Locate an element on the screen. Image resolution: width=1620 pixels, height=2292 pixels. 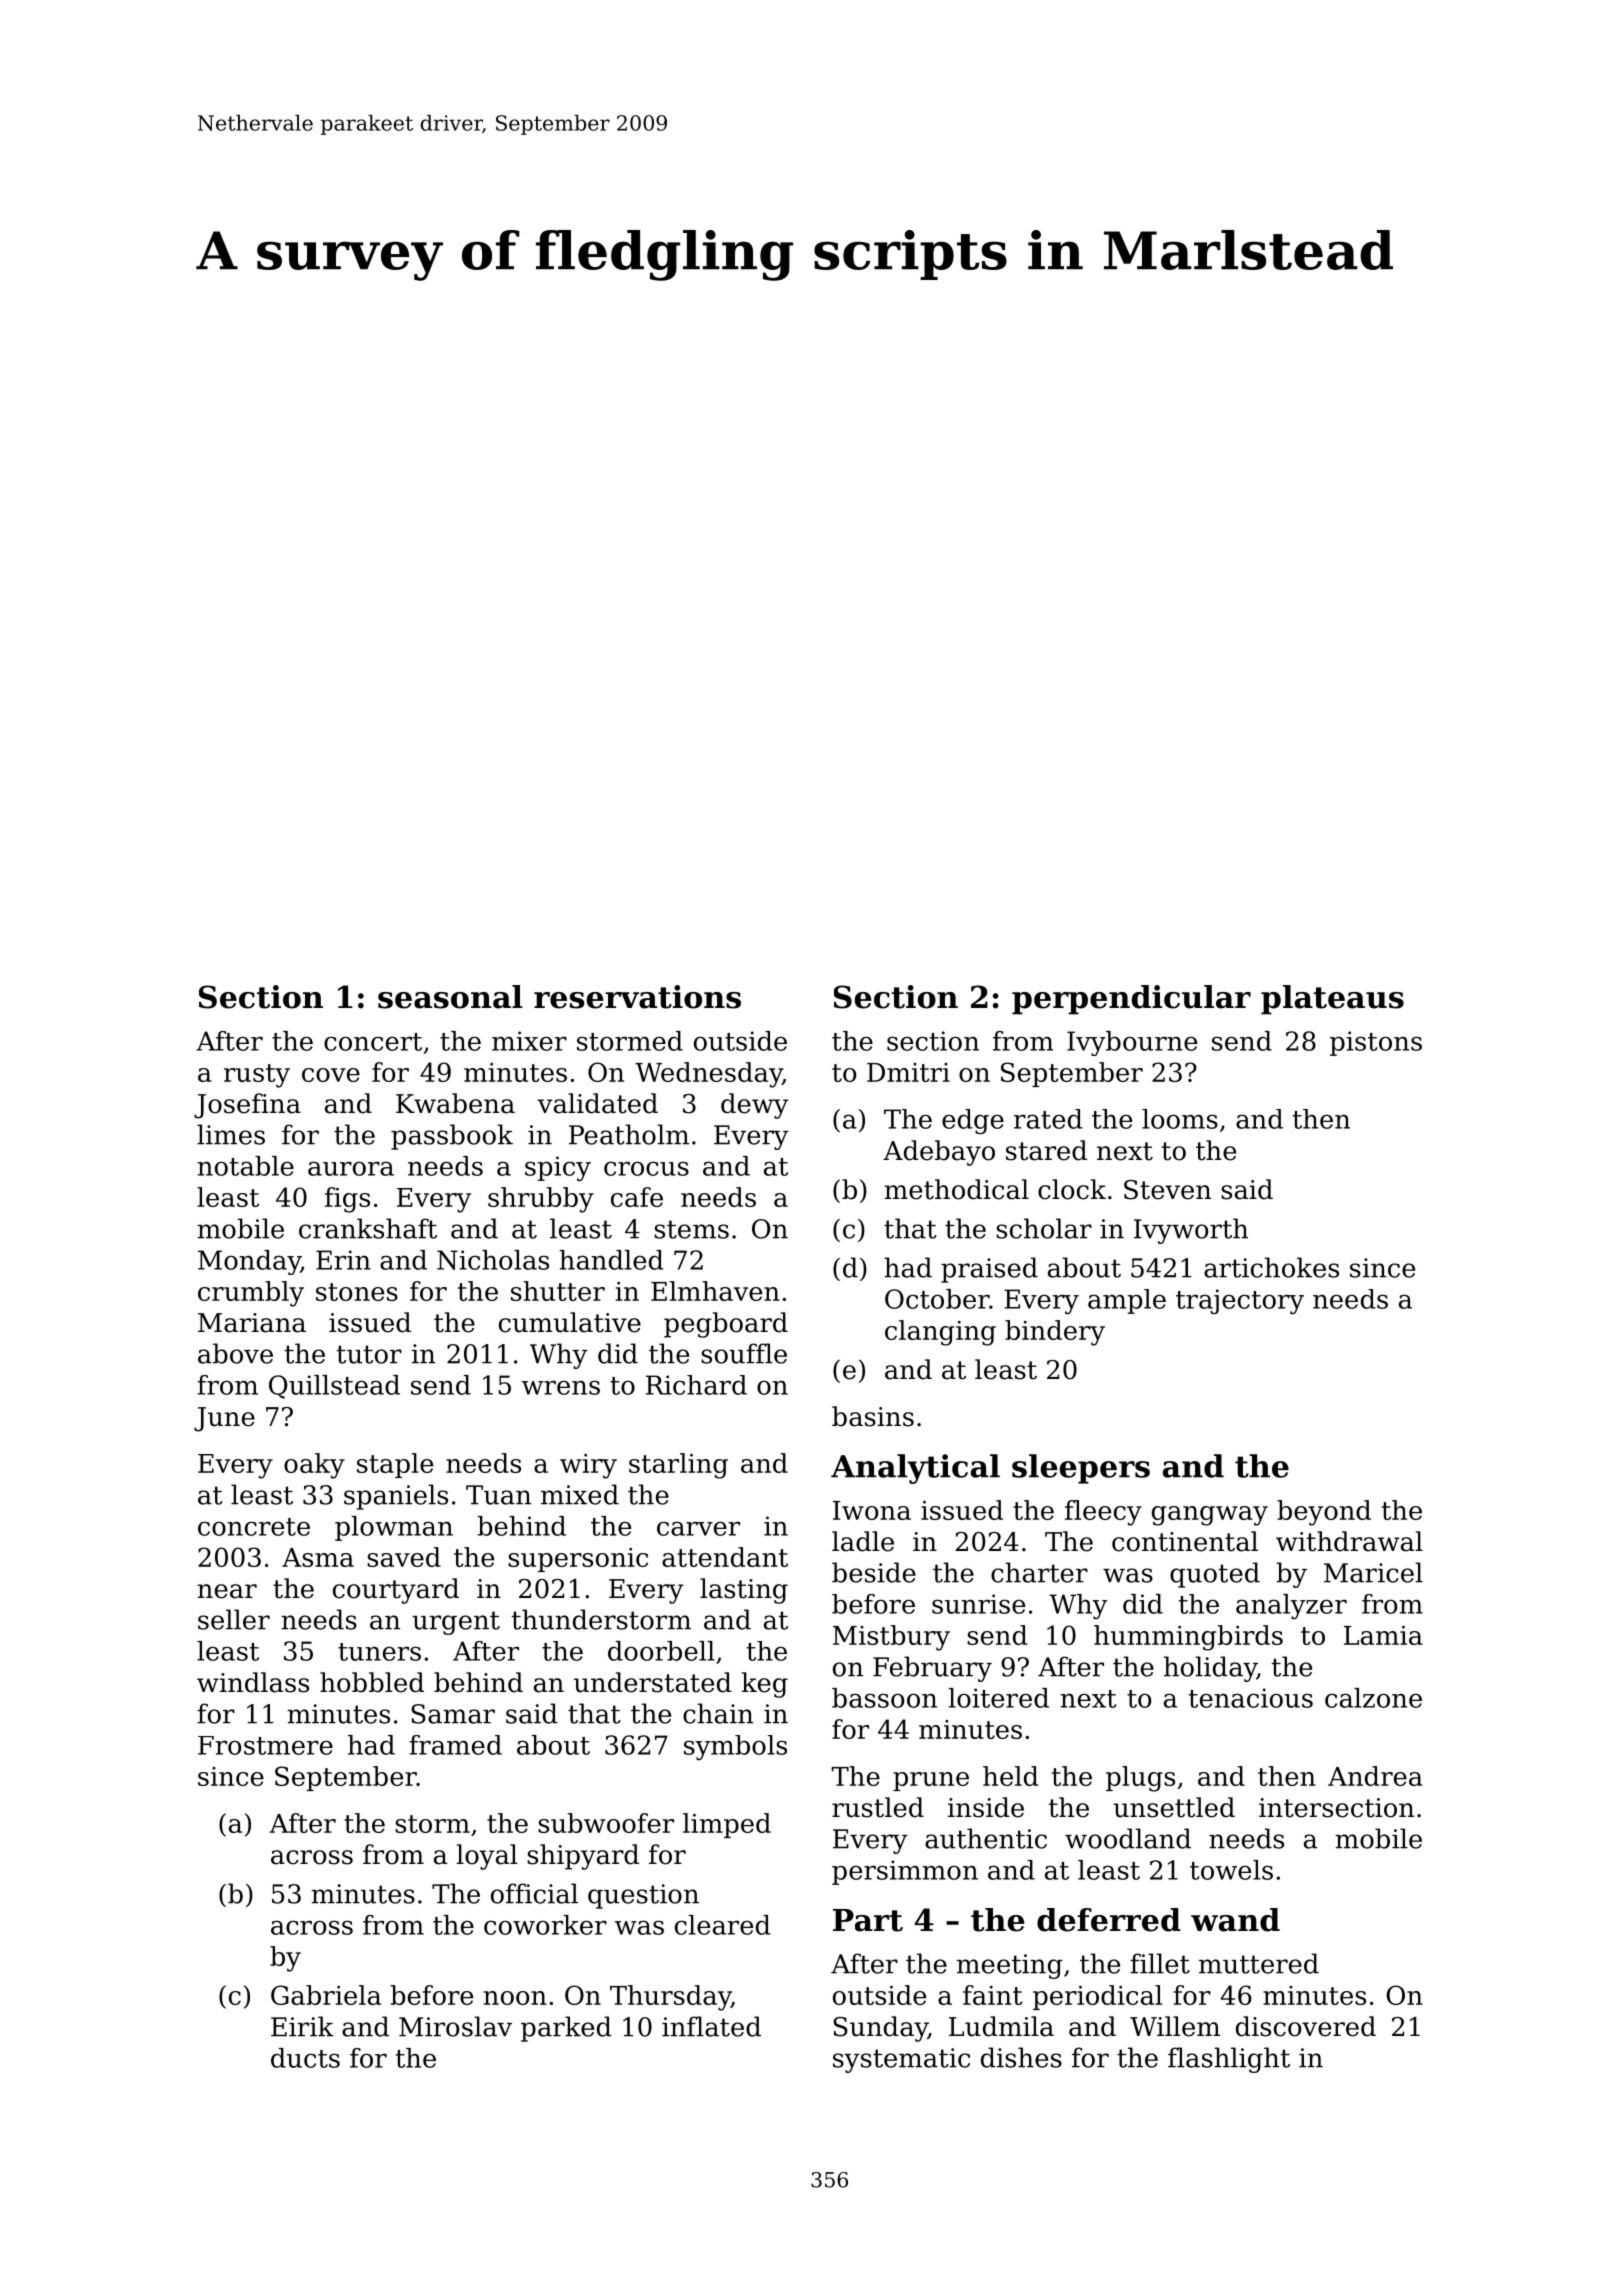
tenacious is located at coordinates (1251, 1698).
